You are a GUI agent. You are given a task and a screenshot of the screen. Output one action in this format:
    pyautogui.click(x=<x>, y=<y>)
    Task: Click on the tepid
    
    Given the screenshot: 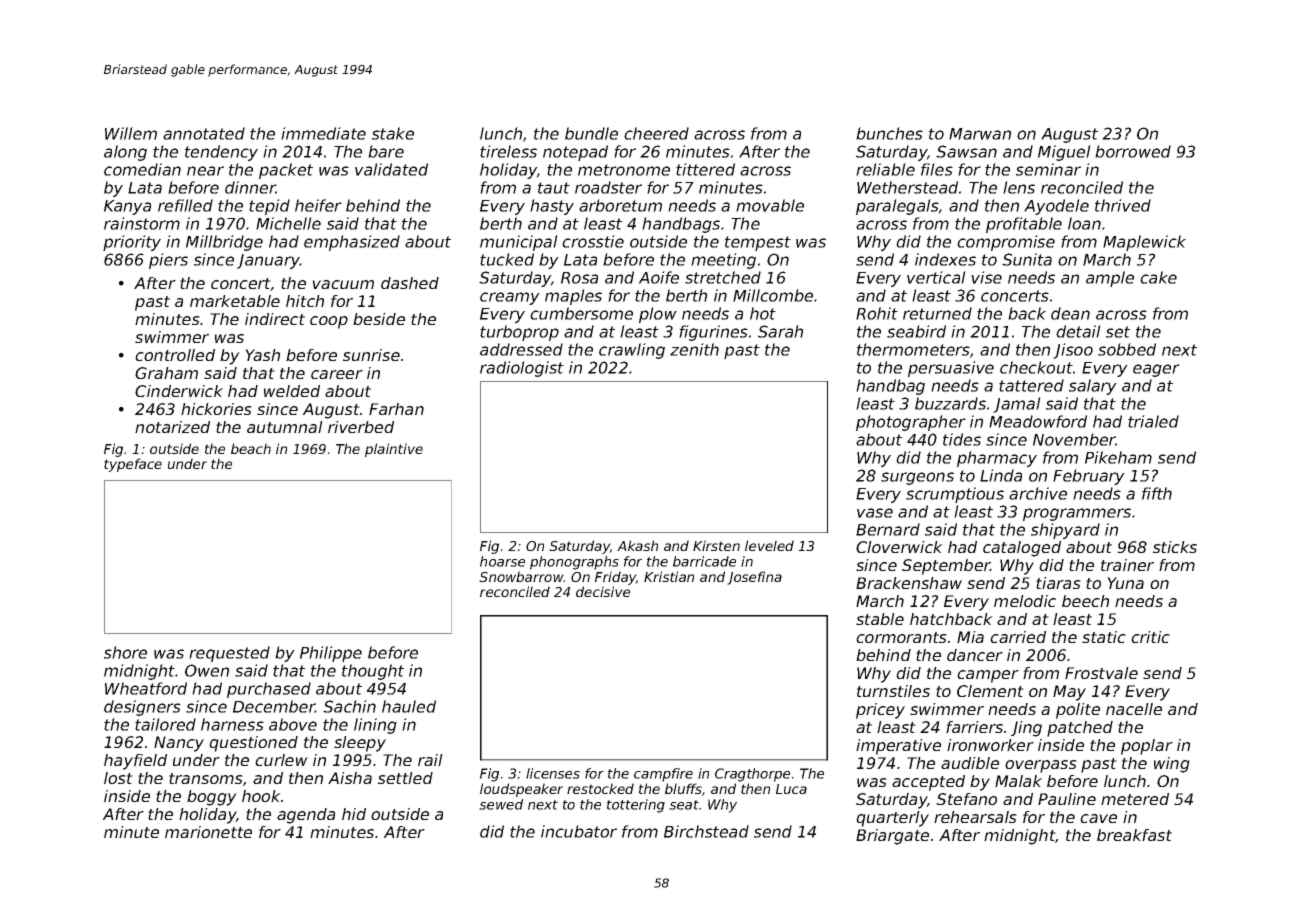 What is the action you would take?
    pyautogui.click(x=269, y=207)
